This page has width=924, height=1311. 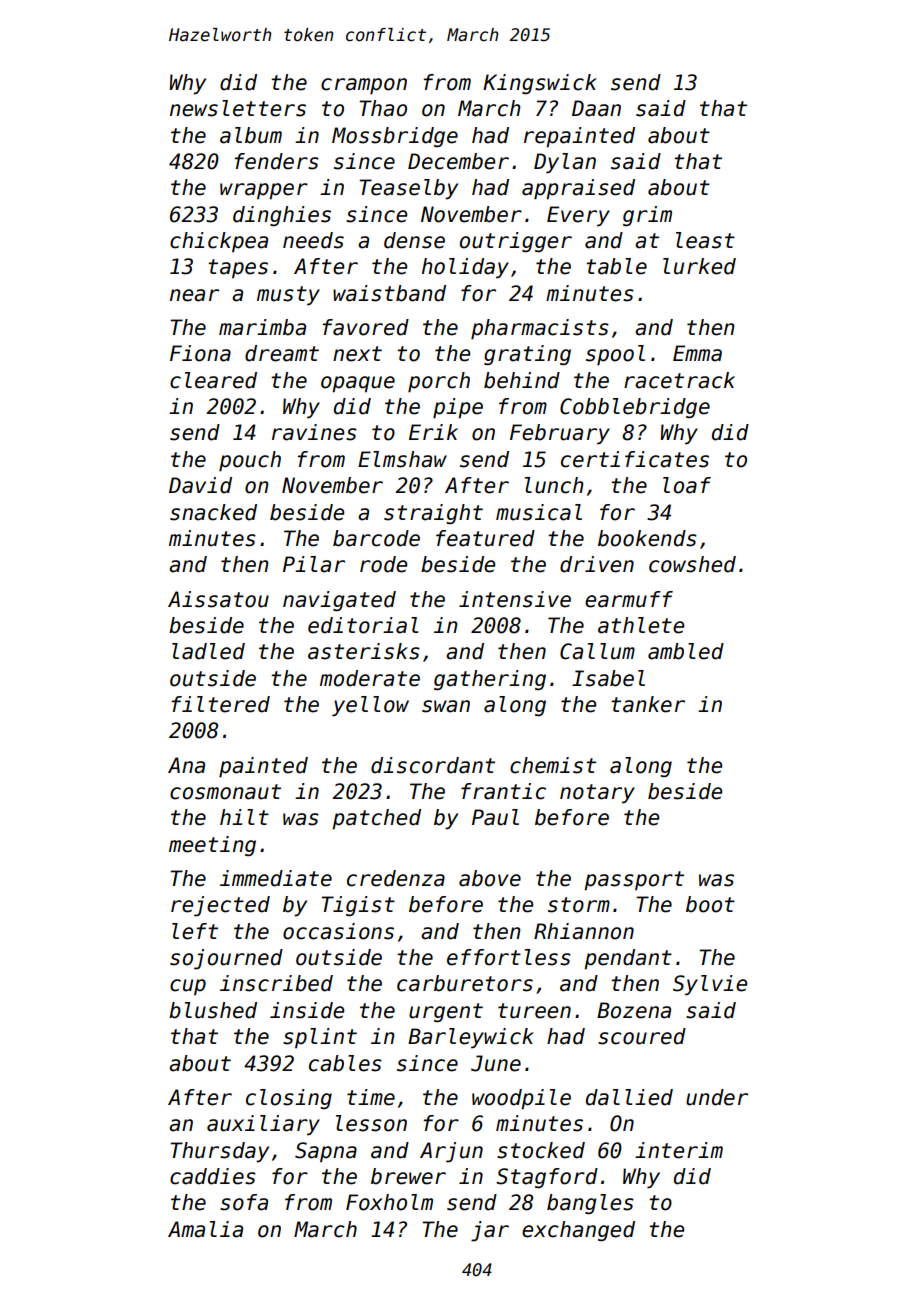 I want to click on Callum, so click(x=597, y=651).
